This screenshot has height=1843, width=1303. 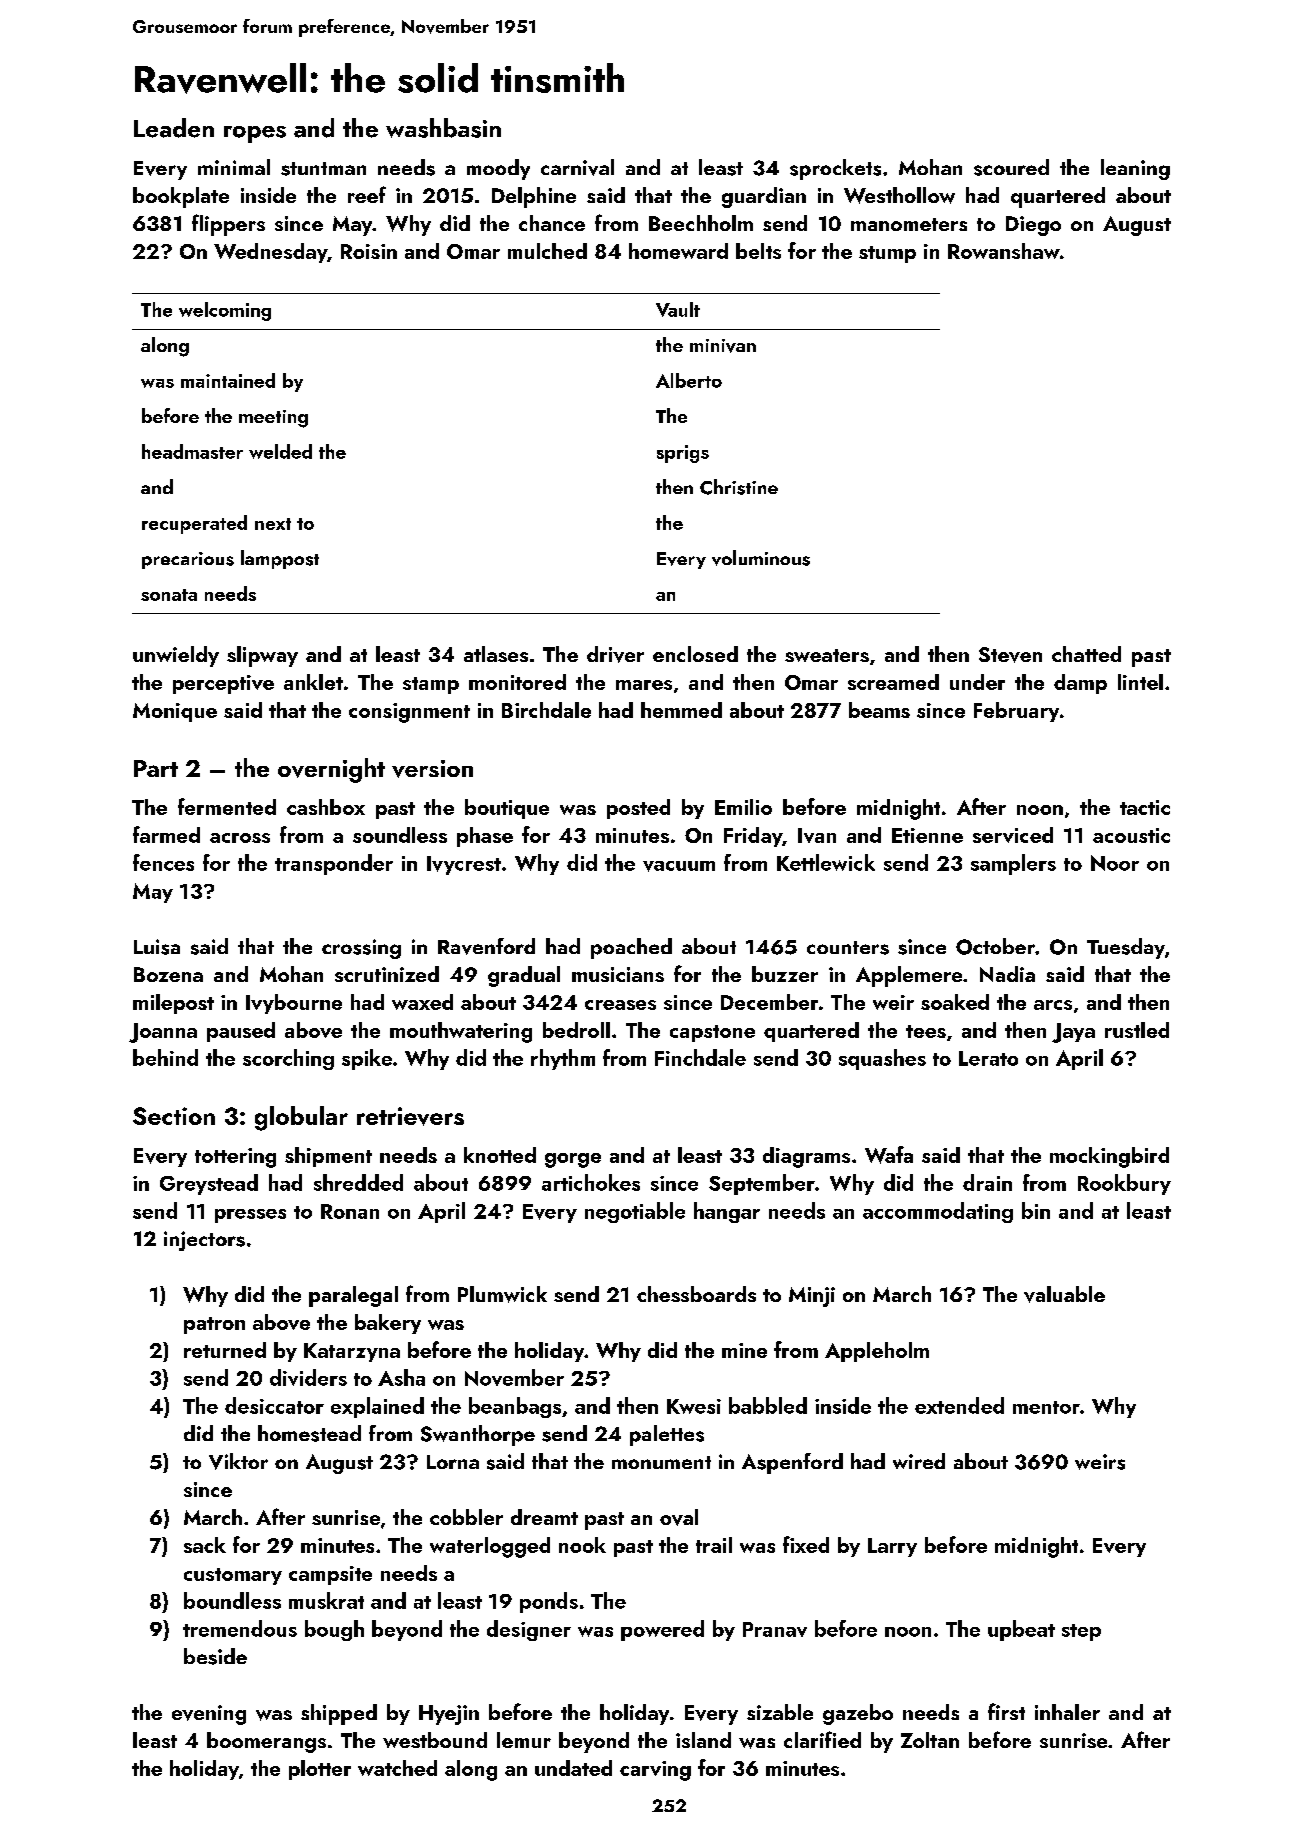 I want to click on Birchdale, so click(x=546, y=710).
